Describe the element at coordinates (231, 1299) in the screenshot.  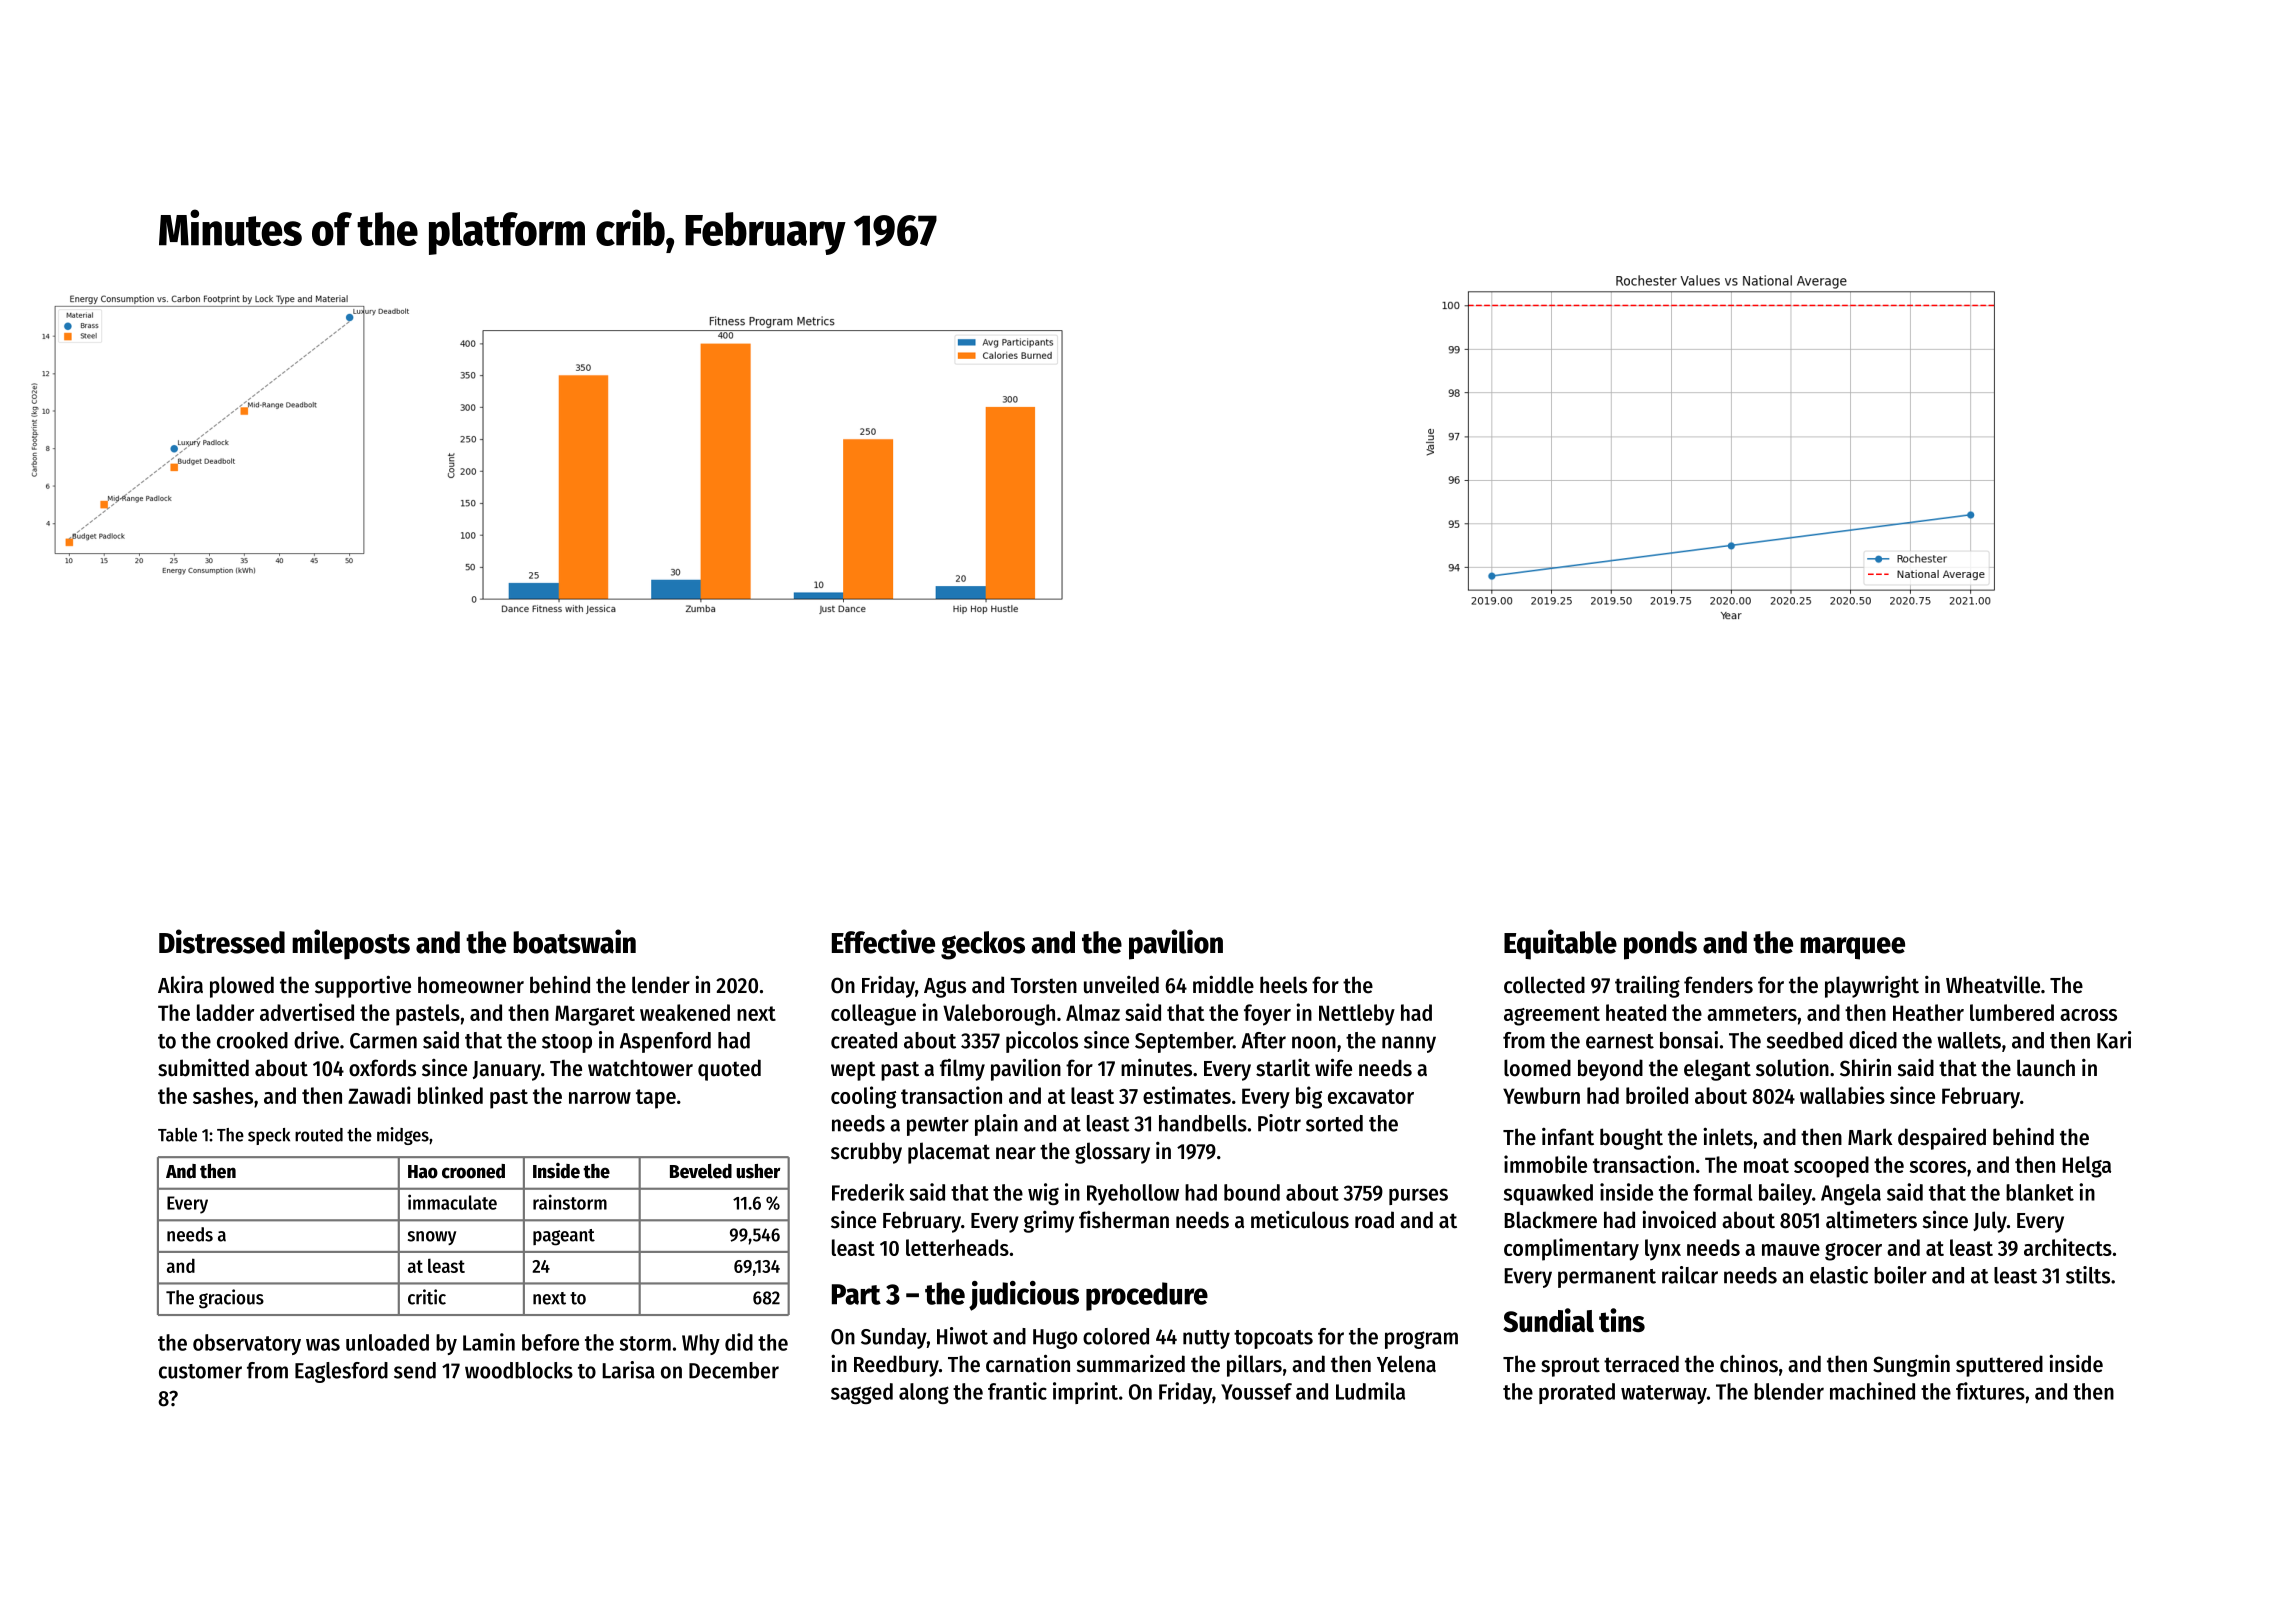
I see `gracious` at that location.
